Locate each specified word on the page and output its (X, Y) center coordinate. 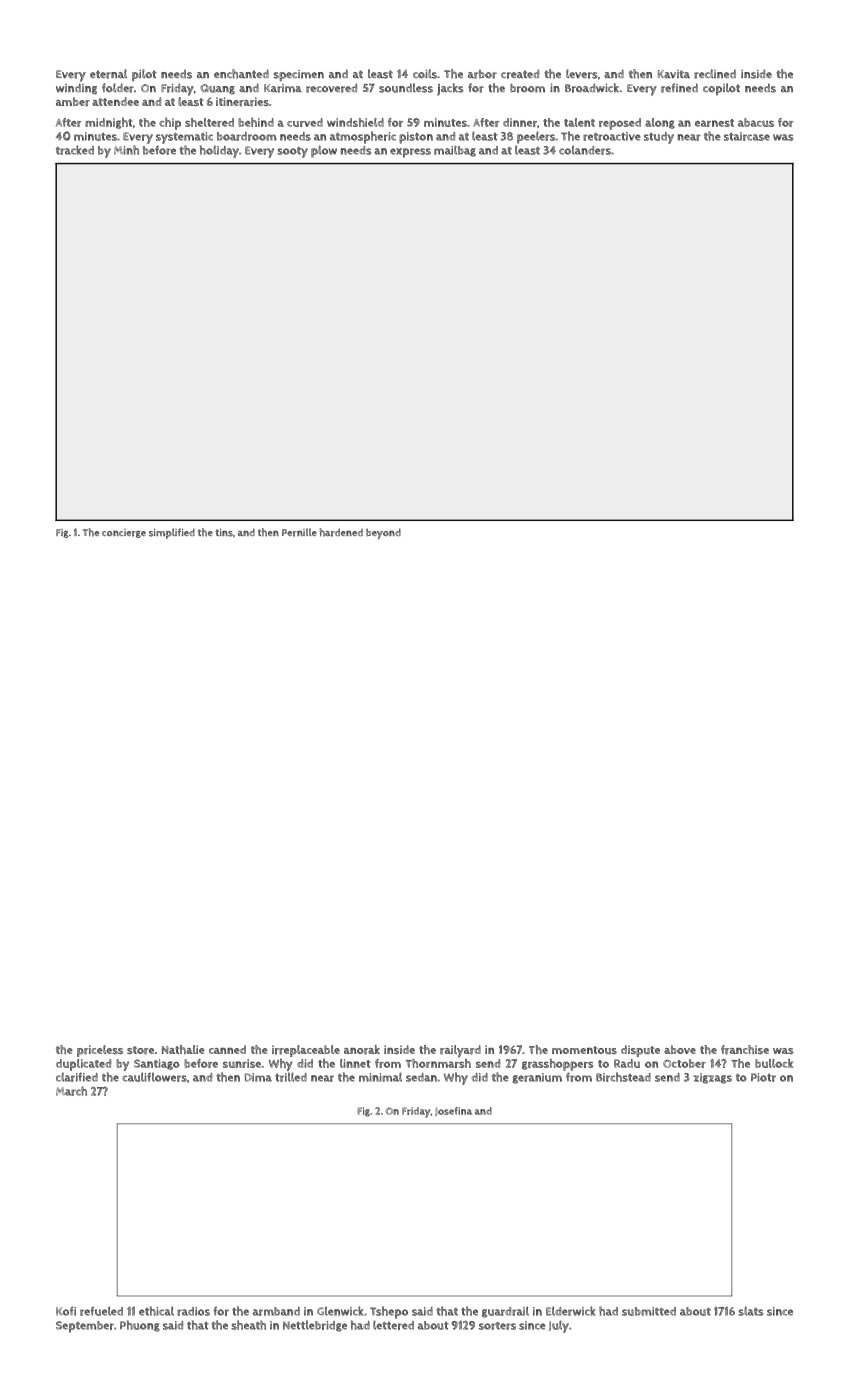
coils (425, 74)
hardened (341, 532)
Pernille (299, 532)
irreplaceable (306, 1051)
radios (193, 1311)
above (680, 1049)
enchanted (241, 74)
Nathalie (183, 1049)
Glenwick (340, 1311)
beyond (383, 534)
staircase (747, 136)
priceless (100, 1051)
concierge (124, 533)
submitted (649, 1311)
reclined (715, 74)
